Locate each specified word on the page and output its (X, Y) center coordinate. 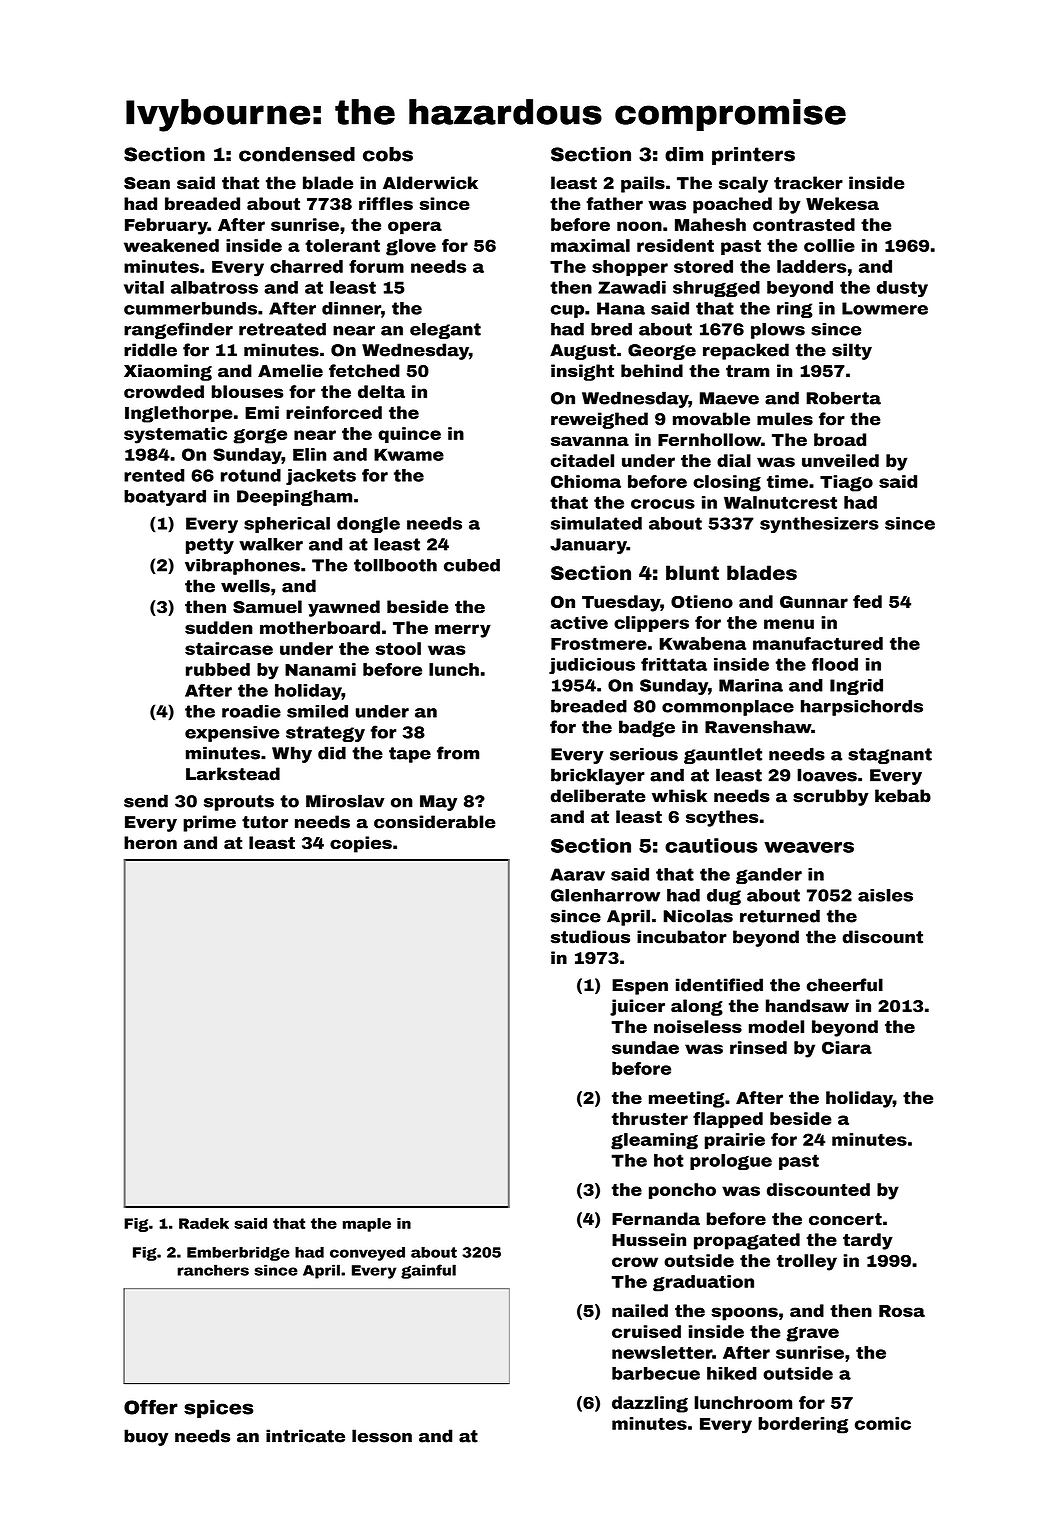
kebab (903, 796)
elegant (445, 331)
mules (785, 419)
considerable (435, 822)
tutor (265, 822)
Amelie (290, 371)
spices (218, 1409)
